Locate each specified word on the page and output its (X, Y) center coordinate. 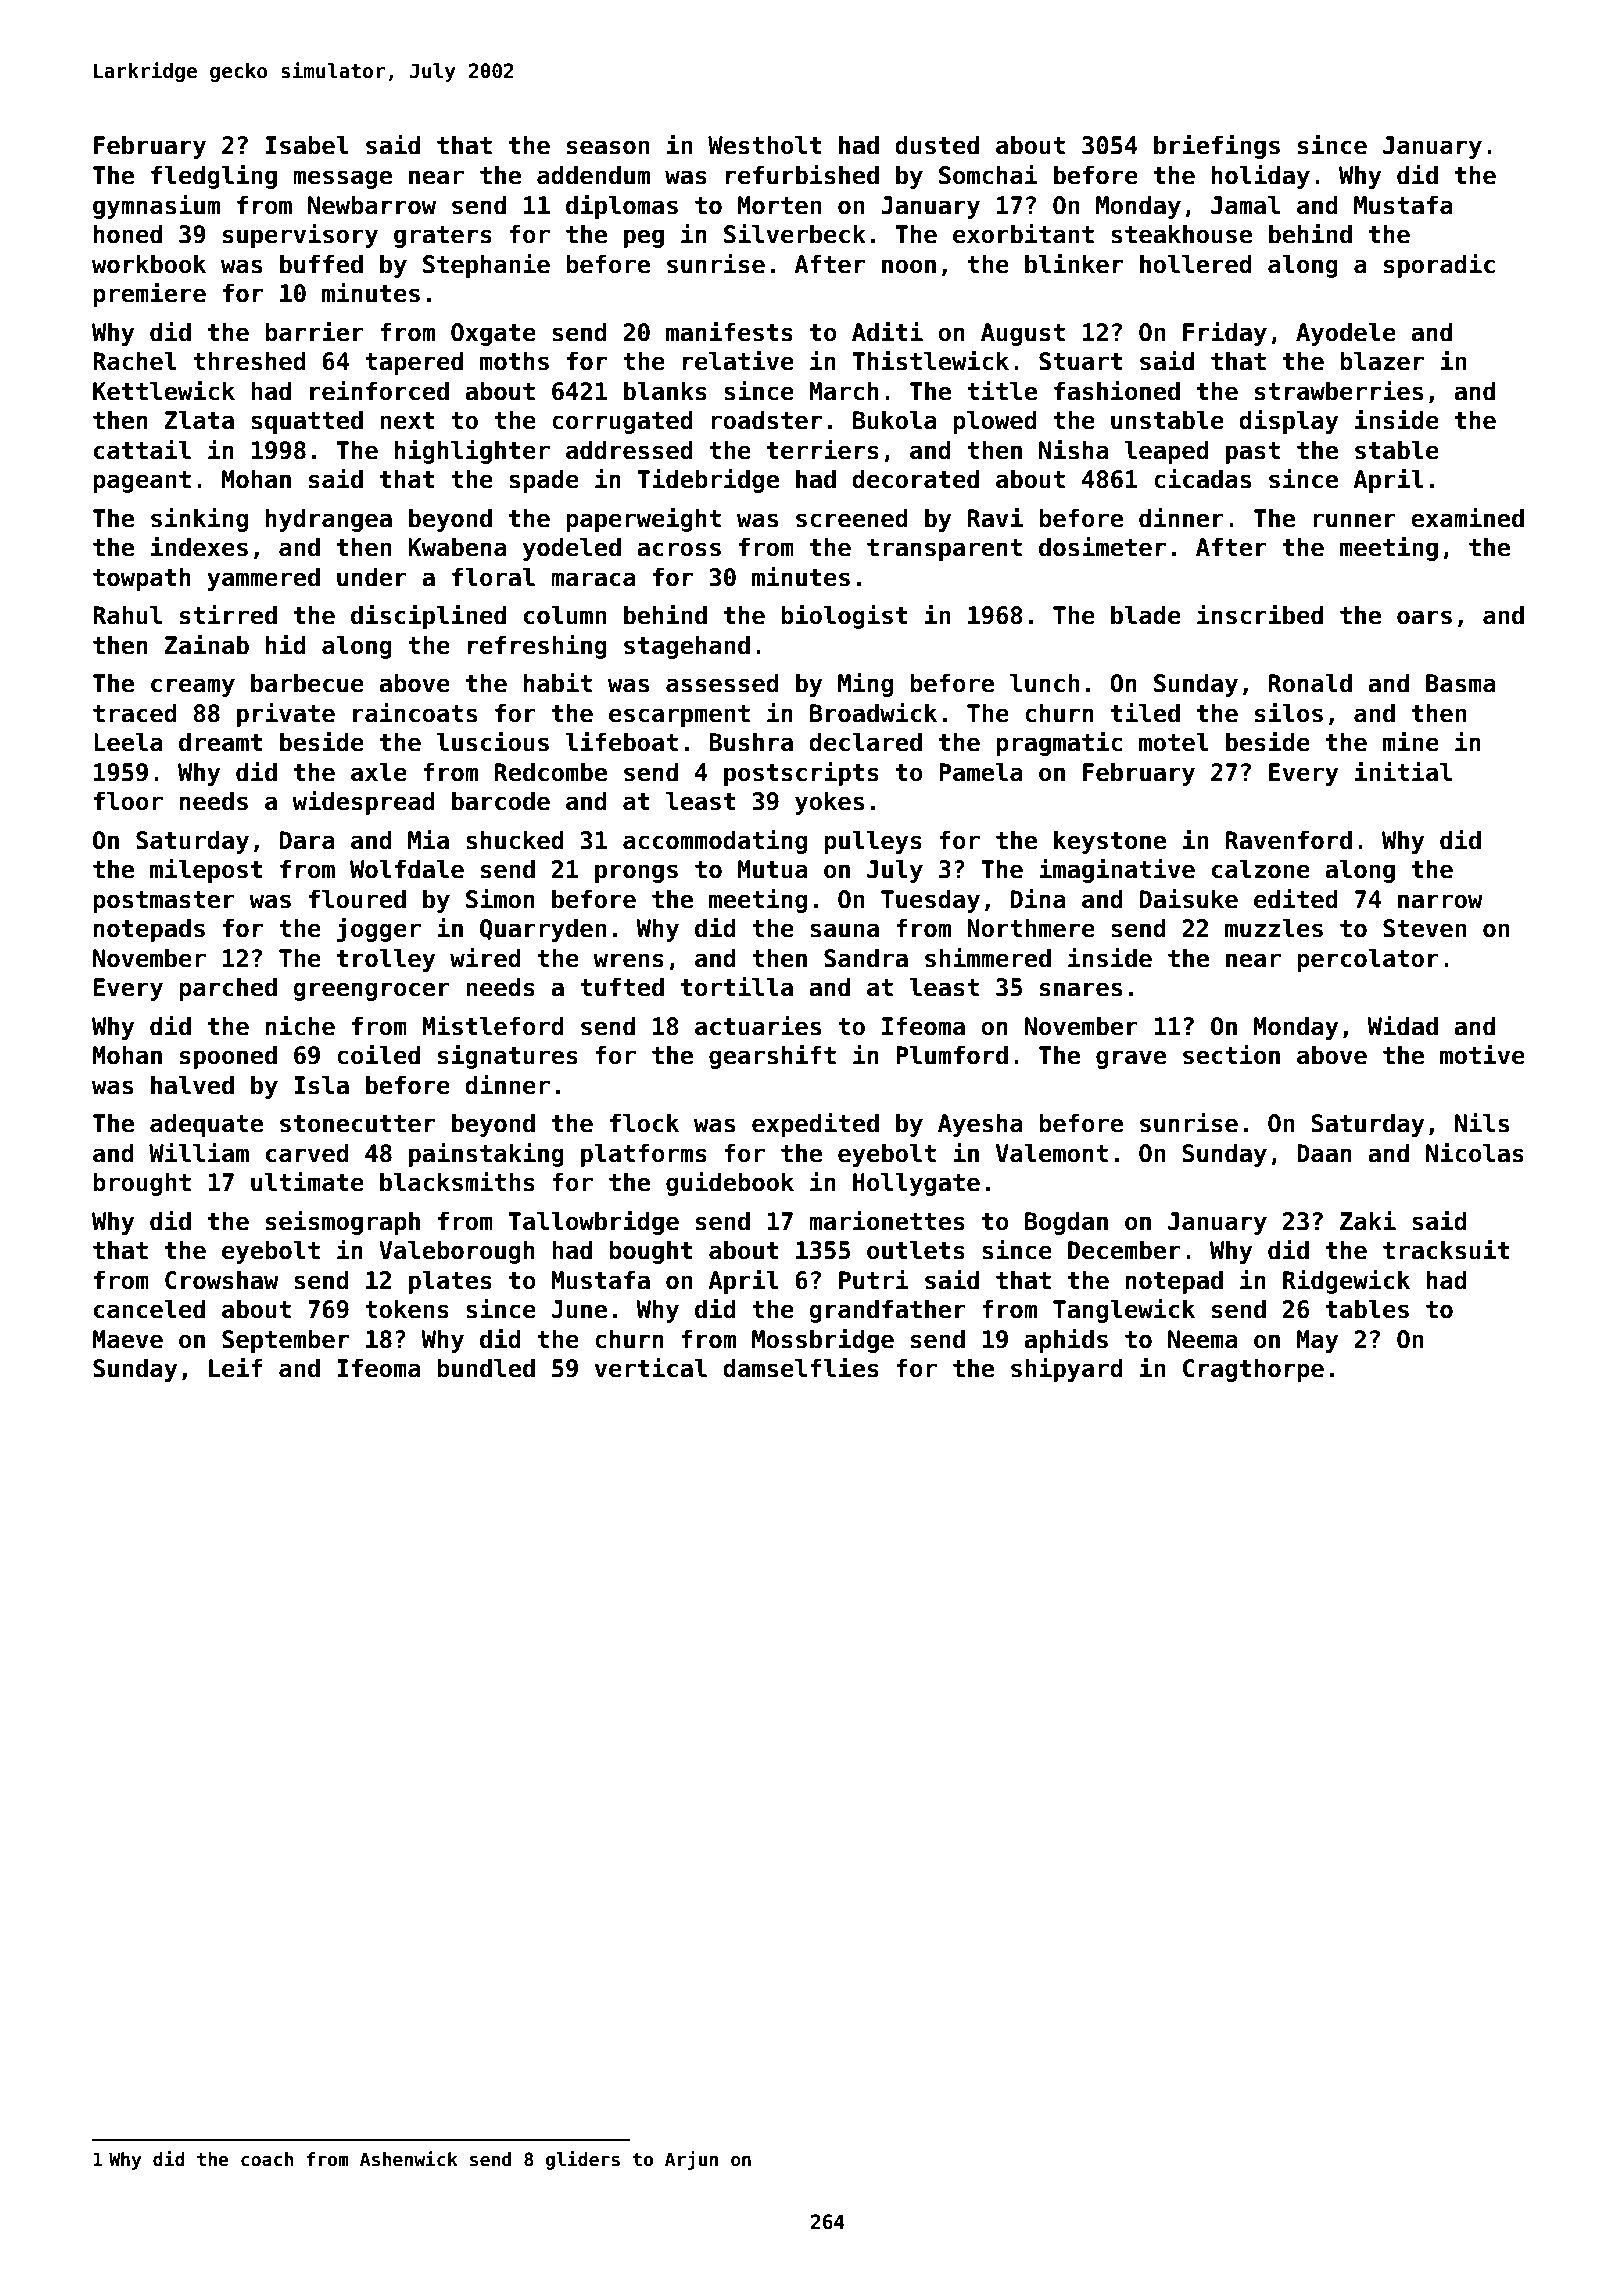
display (1288, 421)
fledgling (214, 176)
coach (267, 2159)
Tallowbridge (593, 1222)
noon (909, 266)
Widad (1402, 1025)
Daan (1324, 1153)
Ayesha (980, 1125)
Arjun (691, 2160)
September (285, 1341)
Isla (321, 1085)
